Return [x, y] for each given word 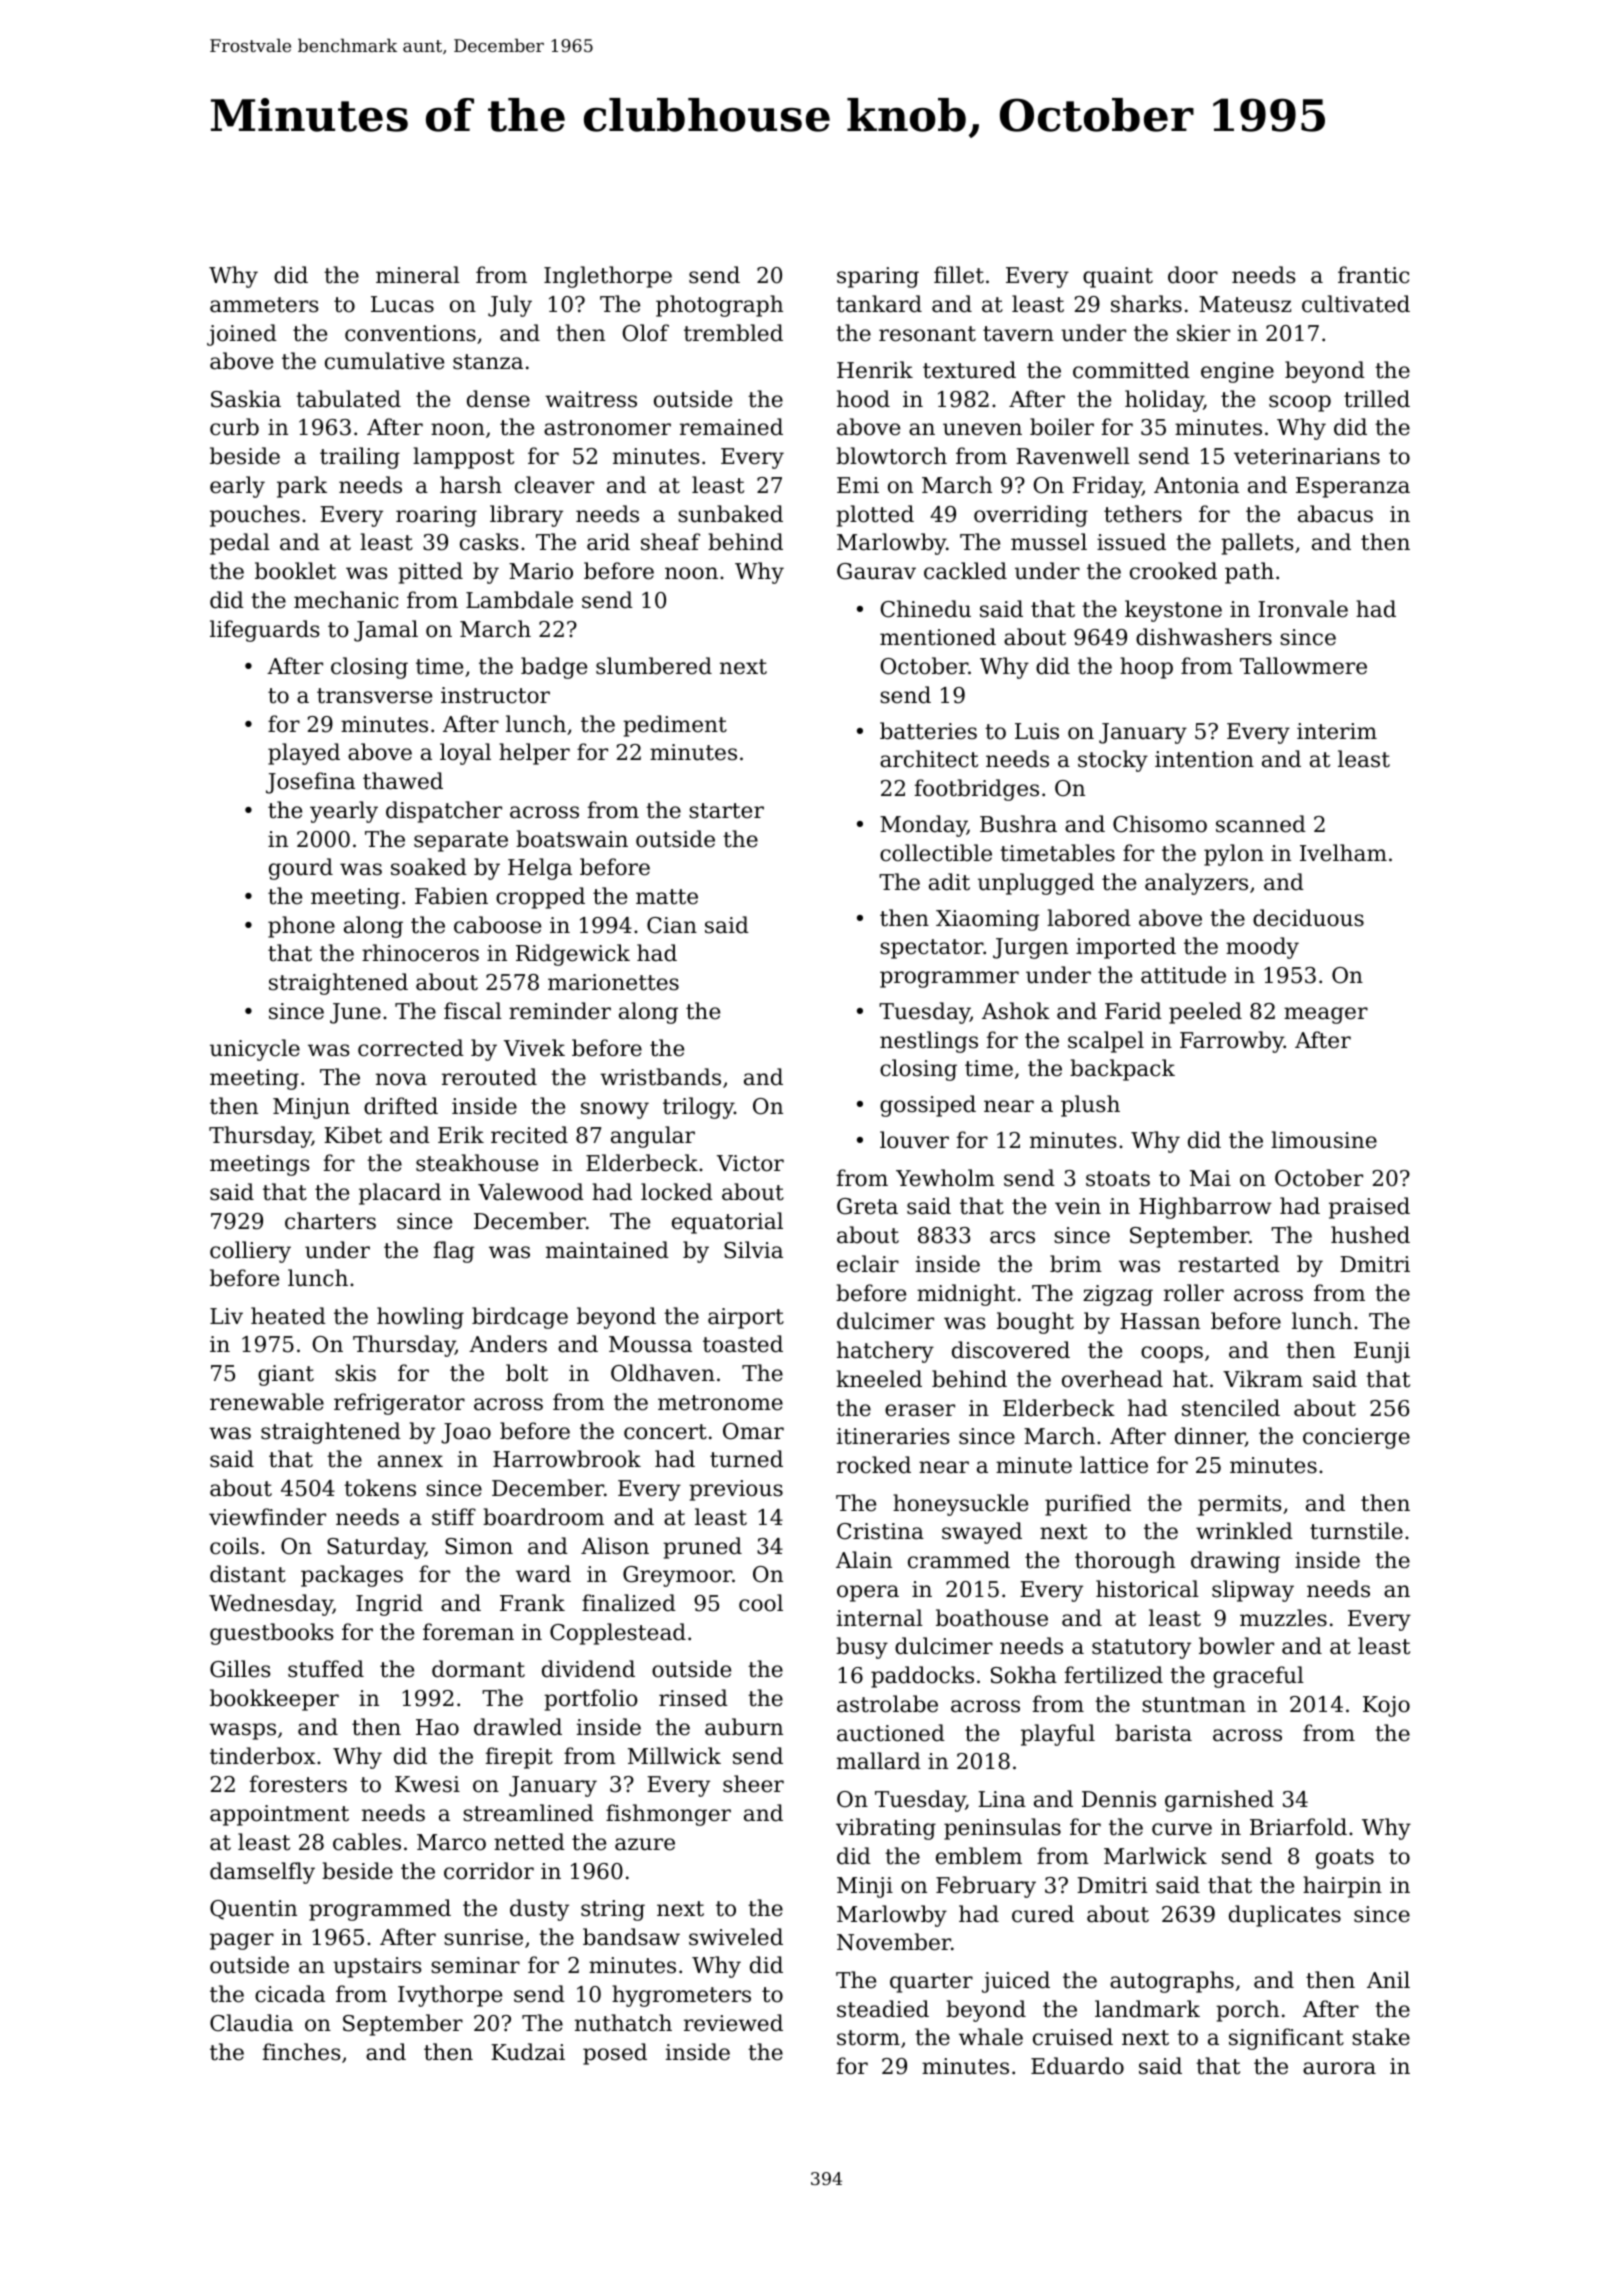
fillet [959, 275]
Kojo [1386, 1706]
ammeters [264, 305]
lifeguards [264, 631]
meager [1326, 1015]
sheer [753, 1784]
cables [367, 1842]
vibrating [886, 1829]
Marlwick [1155, 1856]
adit [949, 882]
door [1193, 275]
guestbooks [271, 1634]
